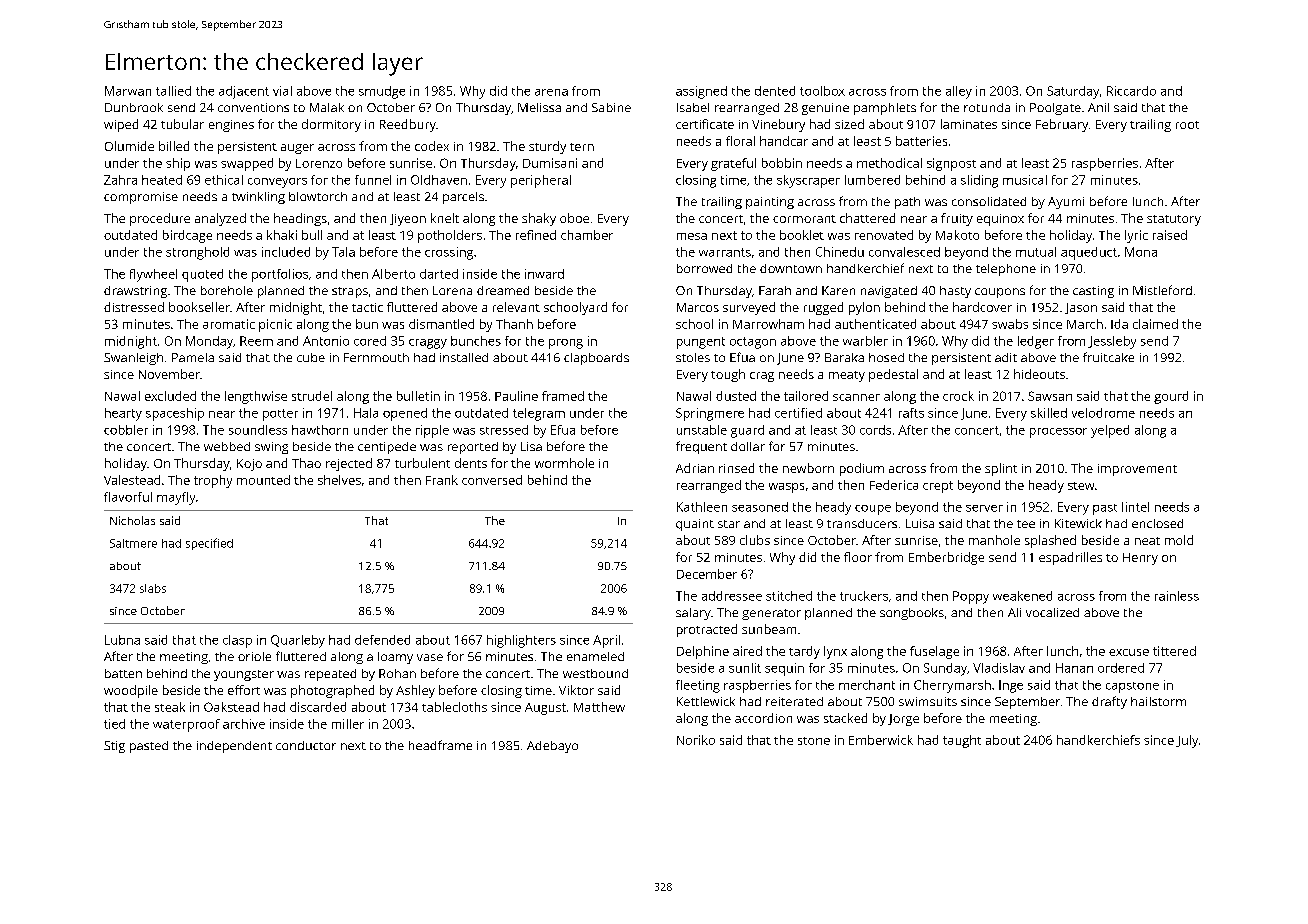 Image resolution: width=1308 pixels, height=924 pixels. I want to click on specified, so click(209, 544).
